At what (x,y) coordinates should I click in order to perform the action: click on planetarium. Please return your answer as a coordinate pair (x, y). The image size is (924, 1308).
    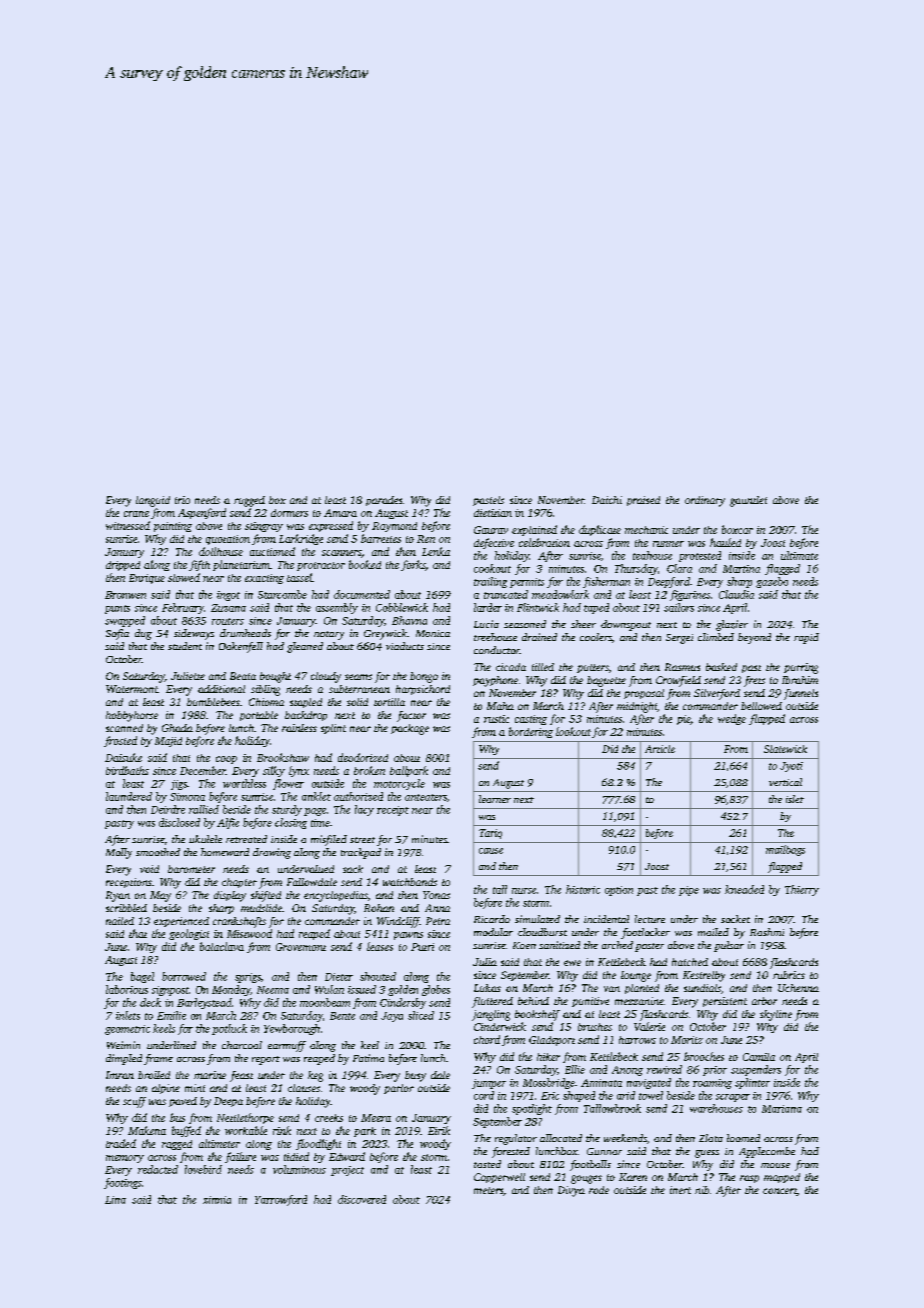
    Looking at the image, I should click on (241, 565).
